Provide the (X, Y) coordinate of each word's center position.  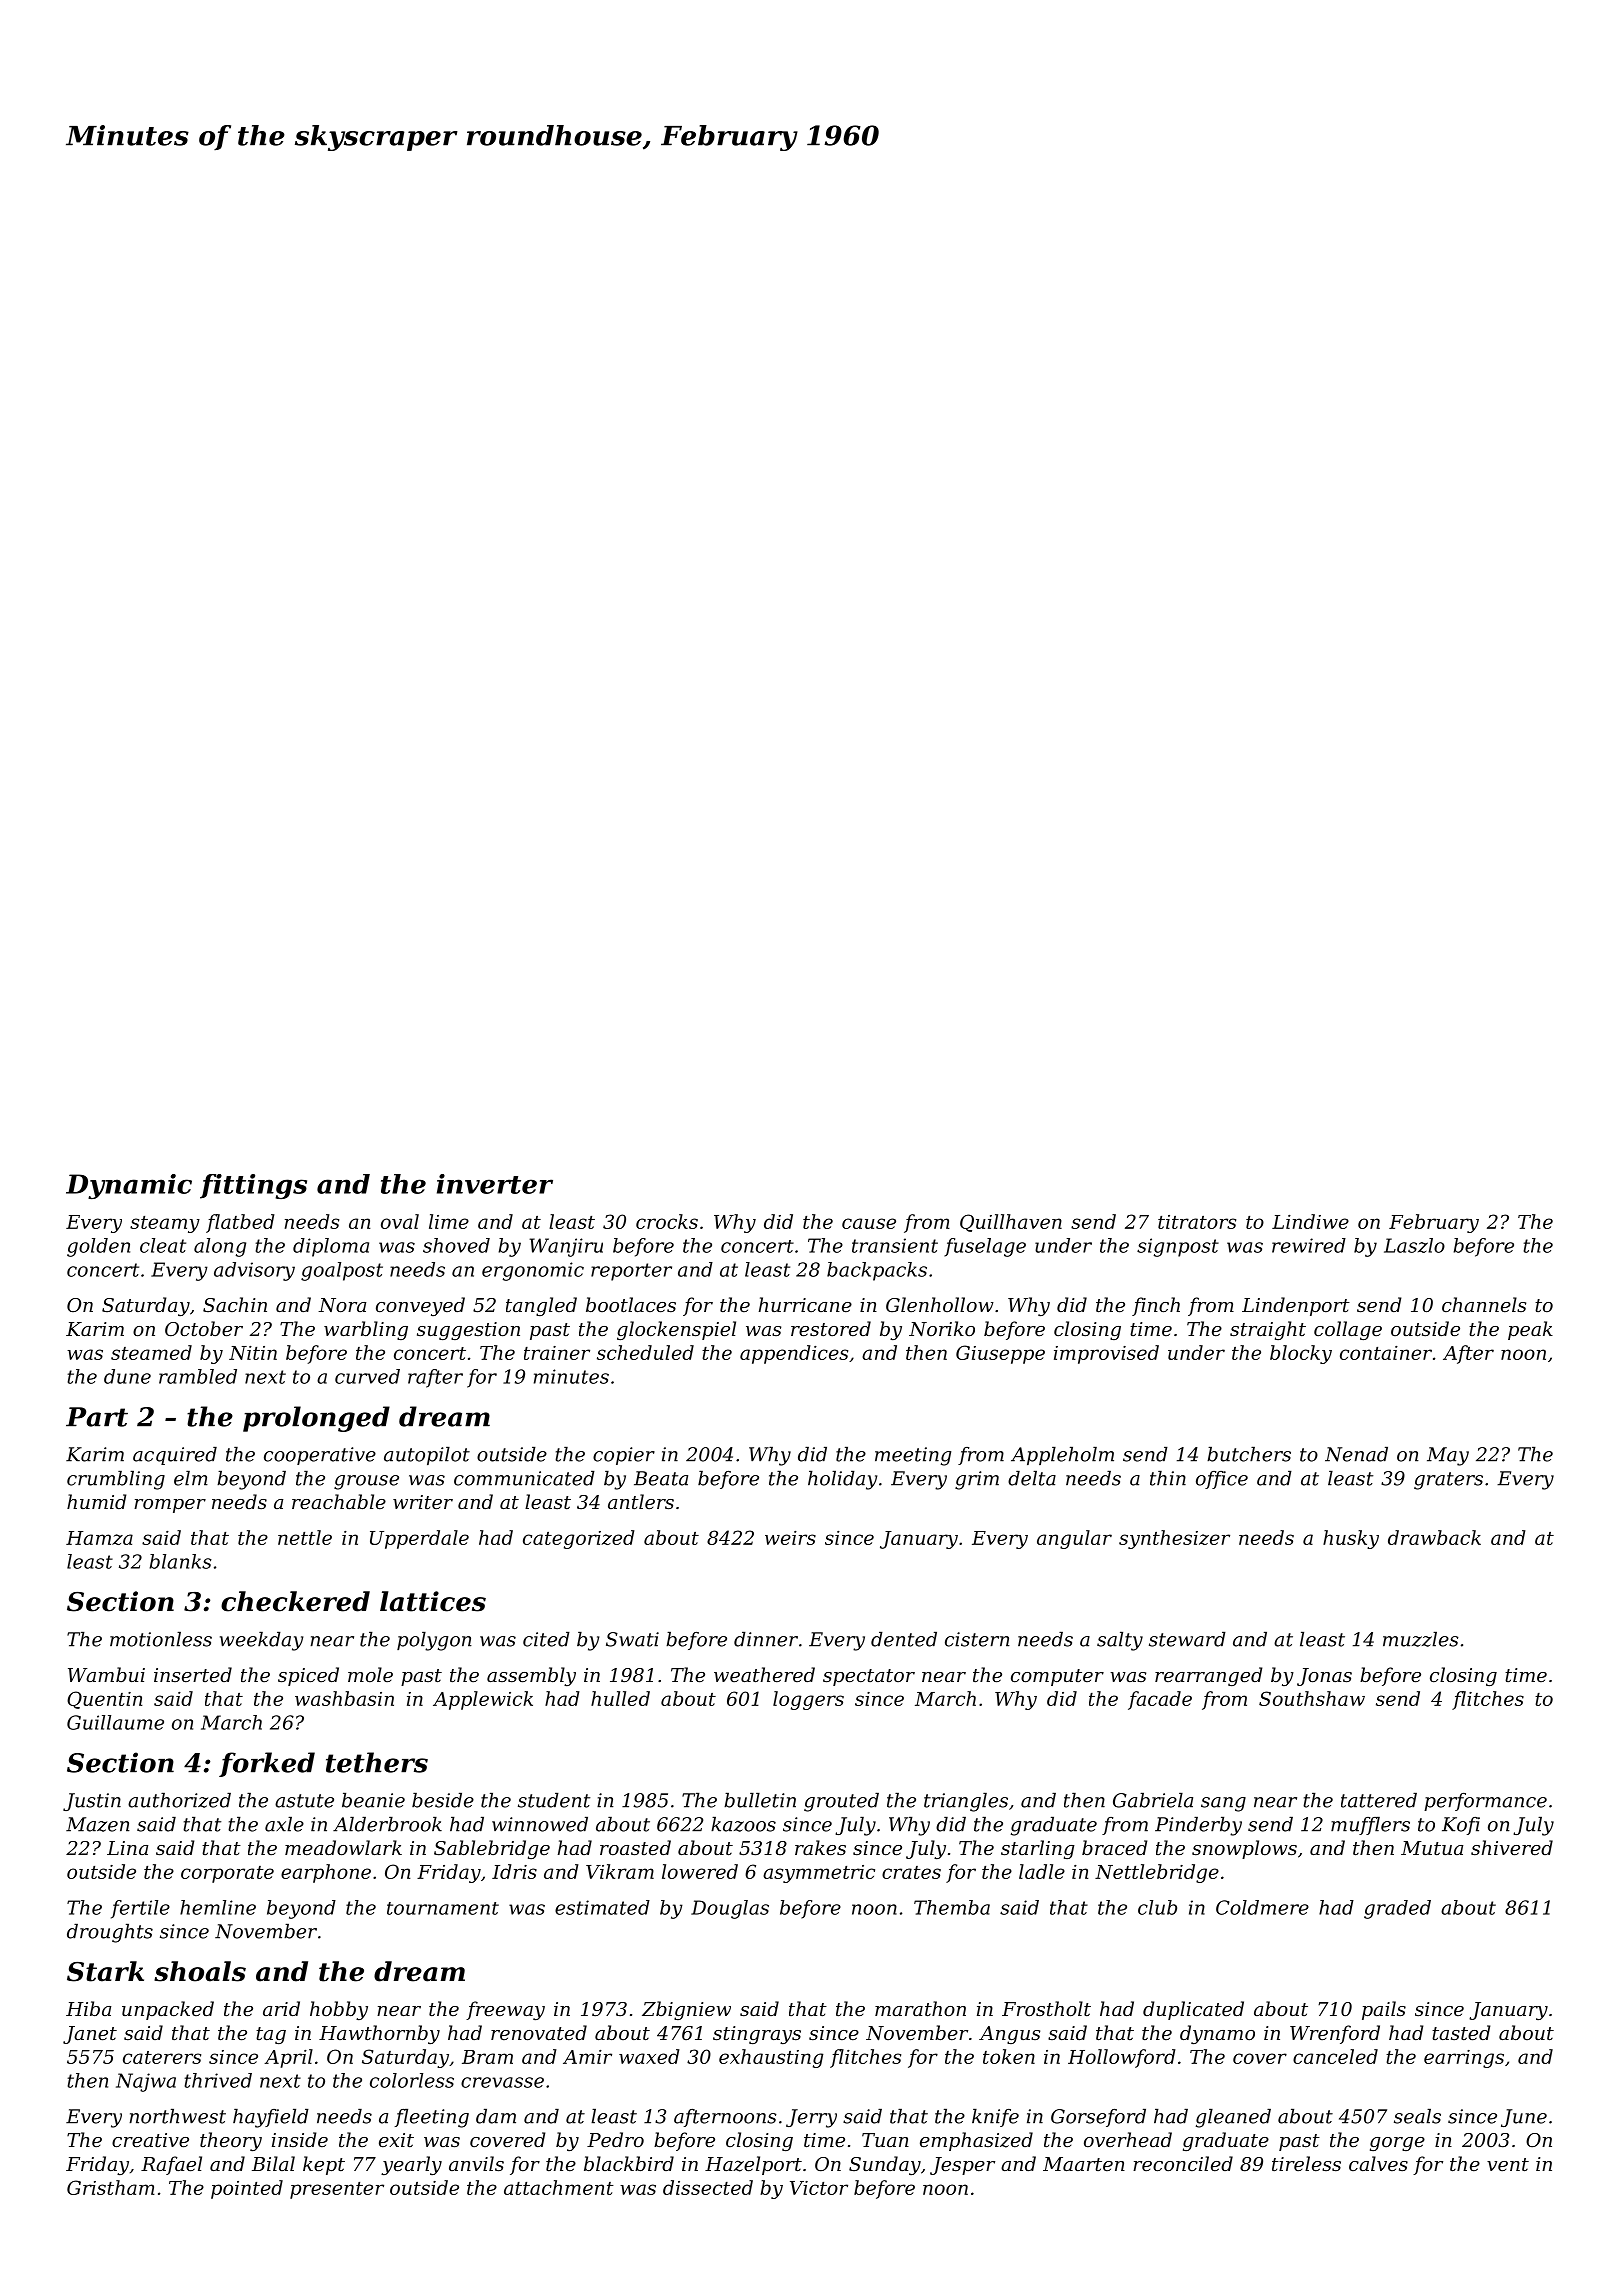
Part (97, 1417)
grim (977, 1480)
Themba (952, 1907)
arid (281, 2008)
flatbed (240, 1223)
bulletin (760, 1800)
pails (1384, 2010)
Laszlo (1414, 1245)
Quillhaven (1011, 1223)
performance (1485, 1802)
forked (267, 1764)
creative (150, 2140)
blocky (1301, 1354)
